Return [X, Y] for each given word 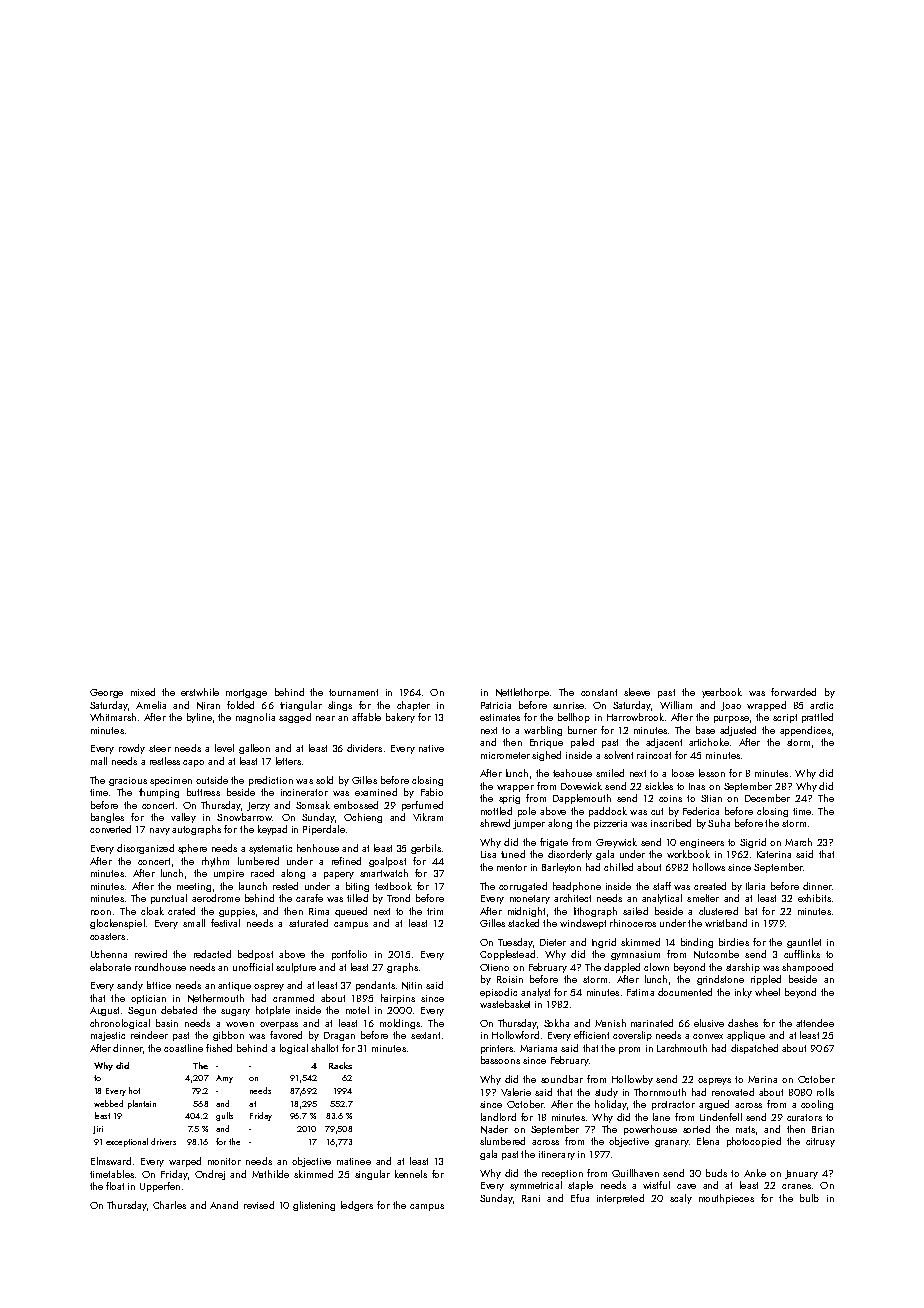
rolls [825, 1092]
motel [357, 1010]
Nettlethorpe [522, 693]
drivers [163, 1141]
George [106, 693]
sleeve [637, 692]
